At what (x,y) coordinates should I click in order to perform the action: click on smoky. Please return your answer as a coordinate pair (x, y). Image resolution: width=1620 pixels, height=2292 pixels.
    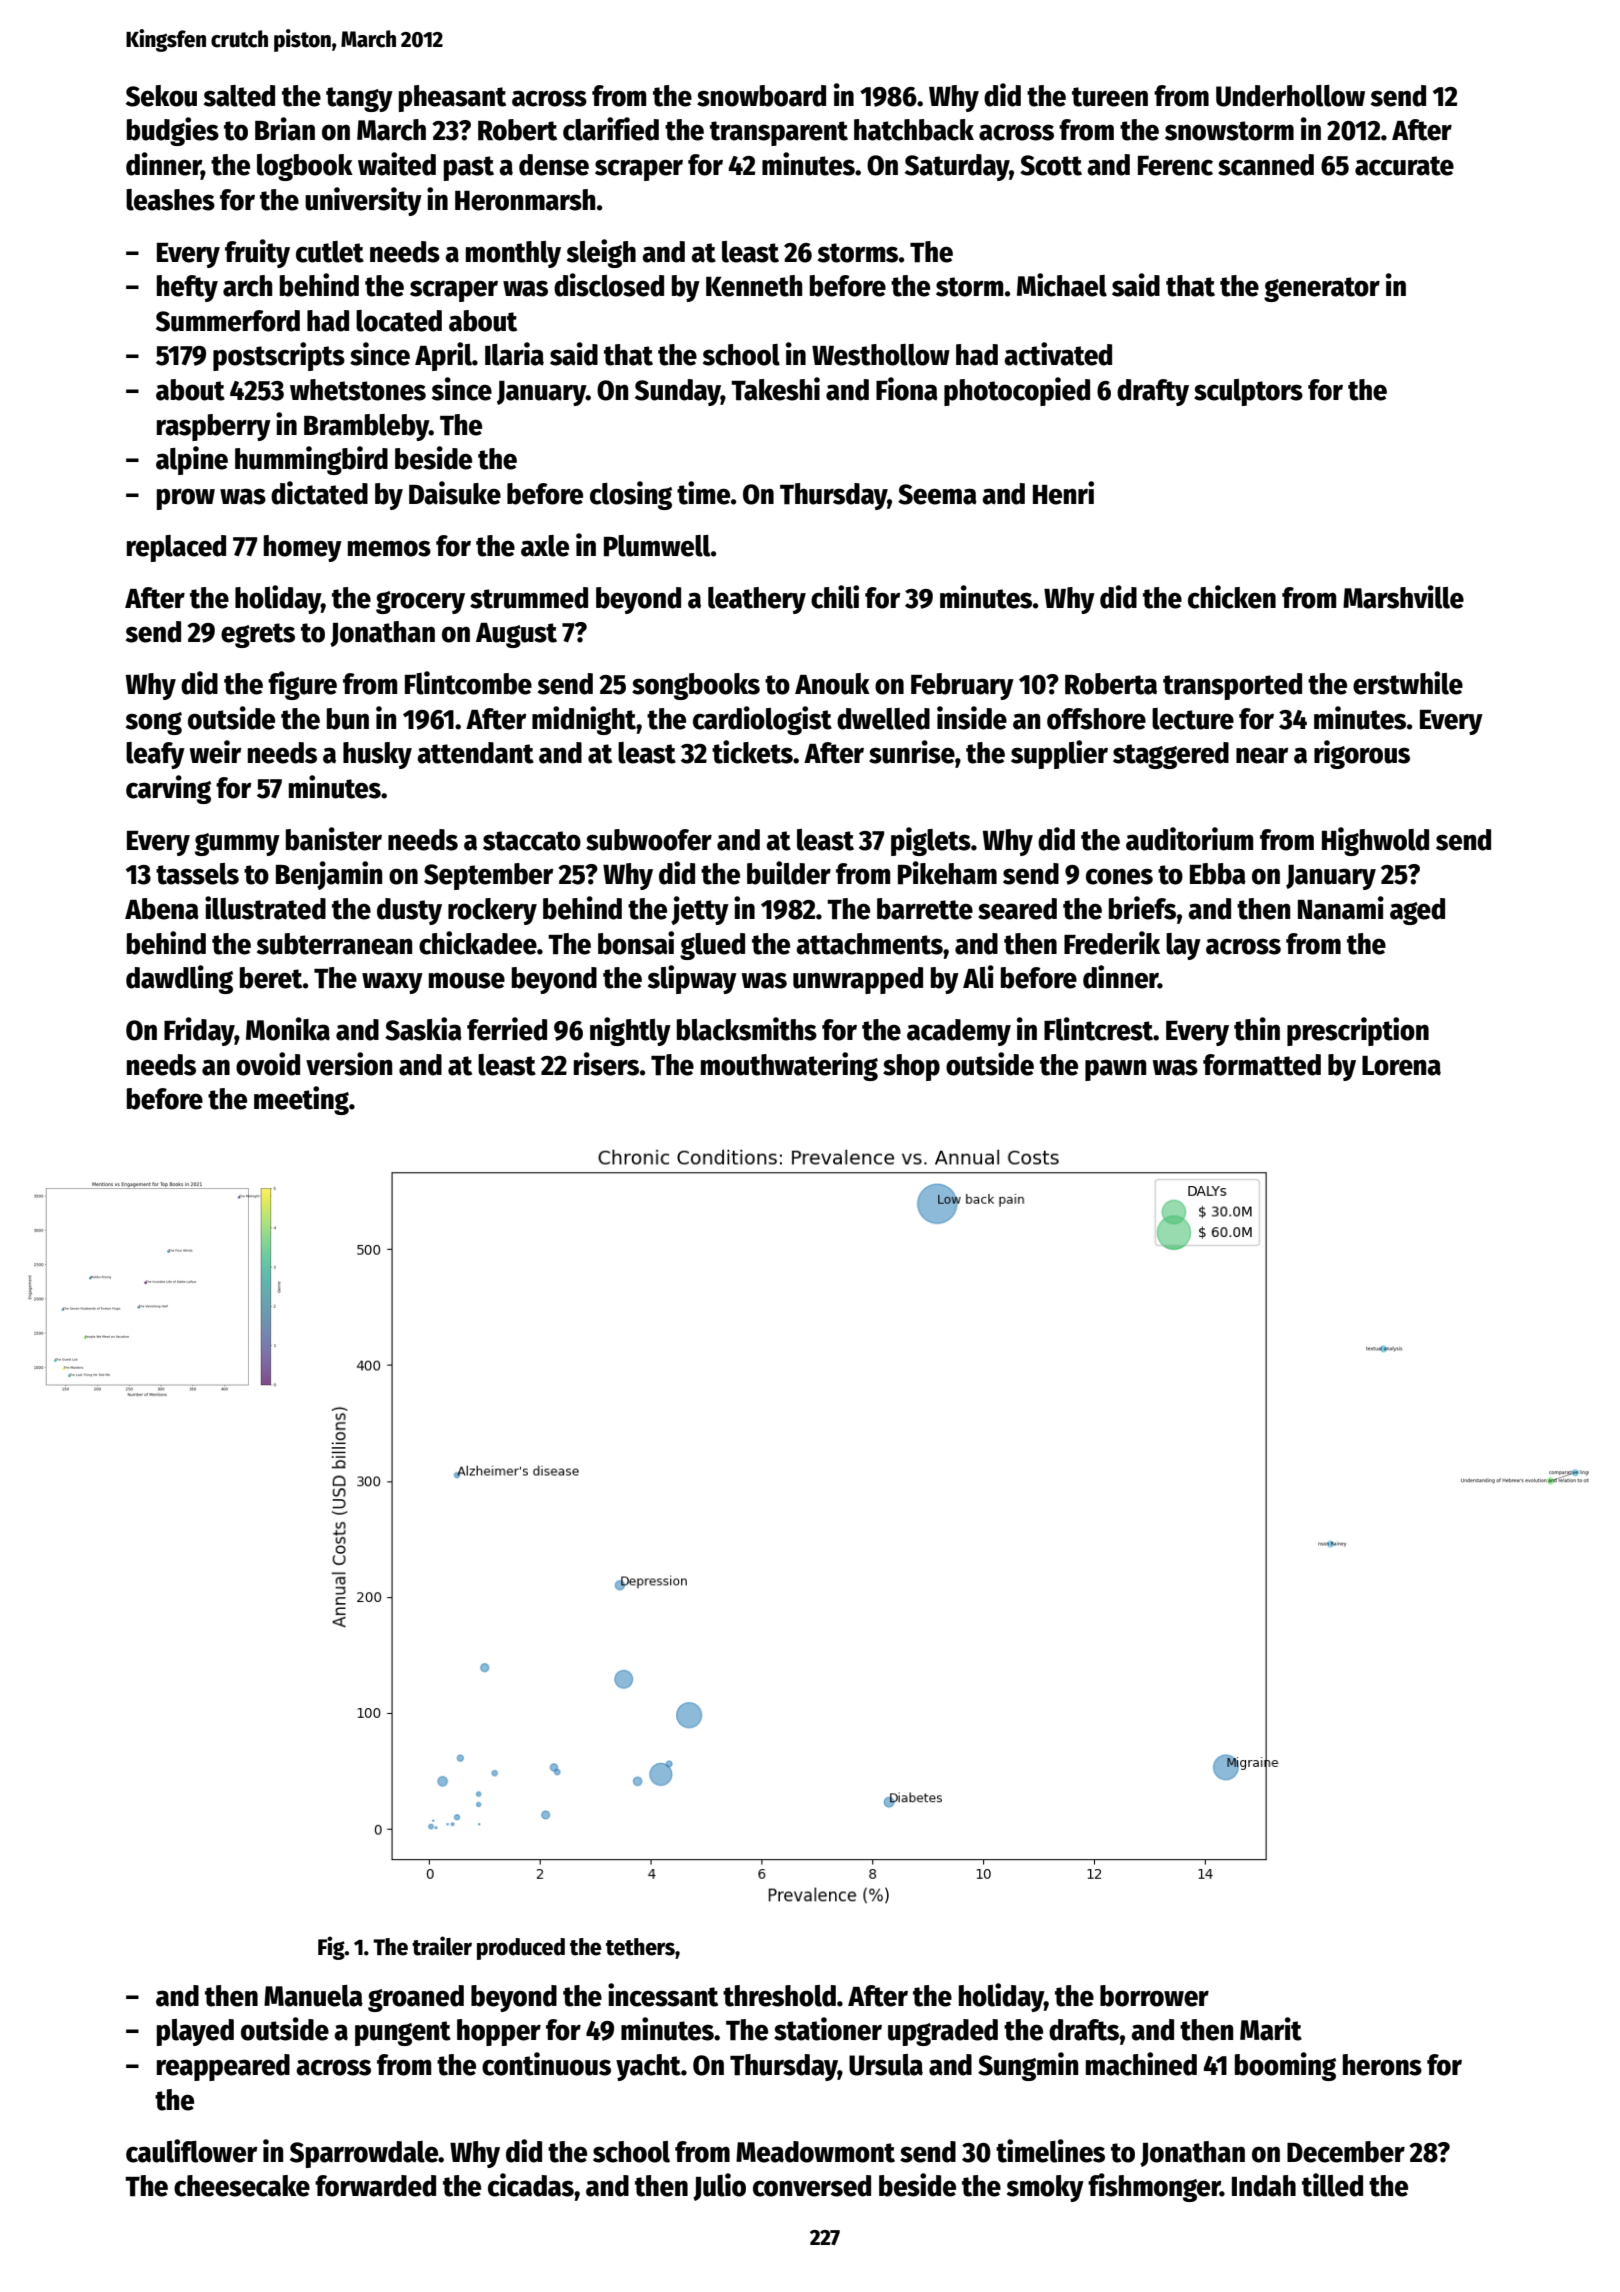
    Looking at the image, I should click on (1045, 2188).
